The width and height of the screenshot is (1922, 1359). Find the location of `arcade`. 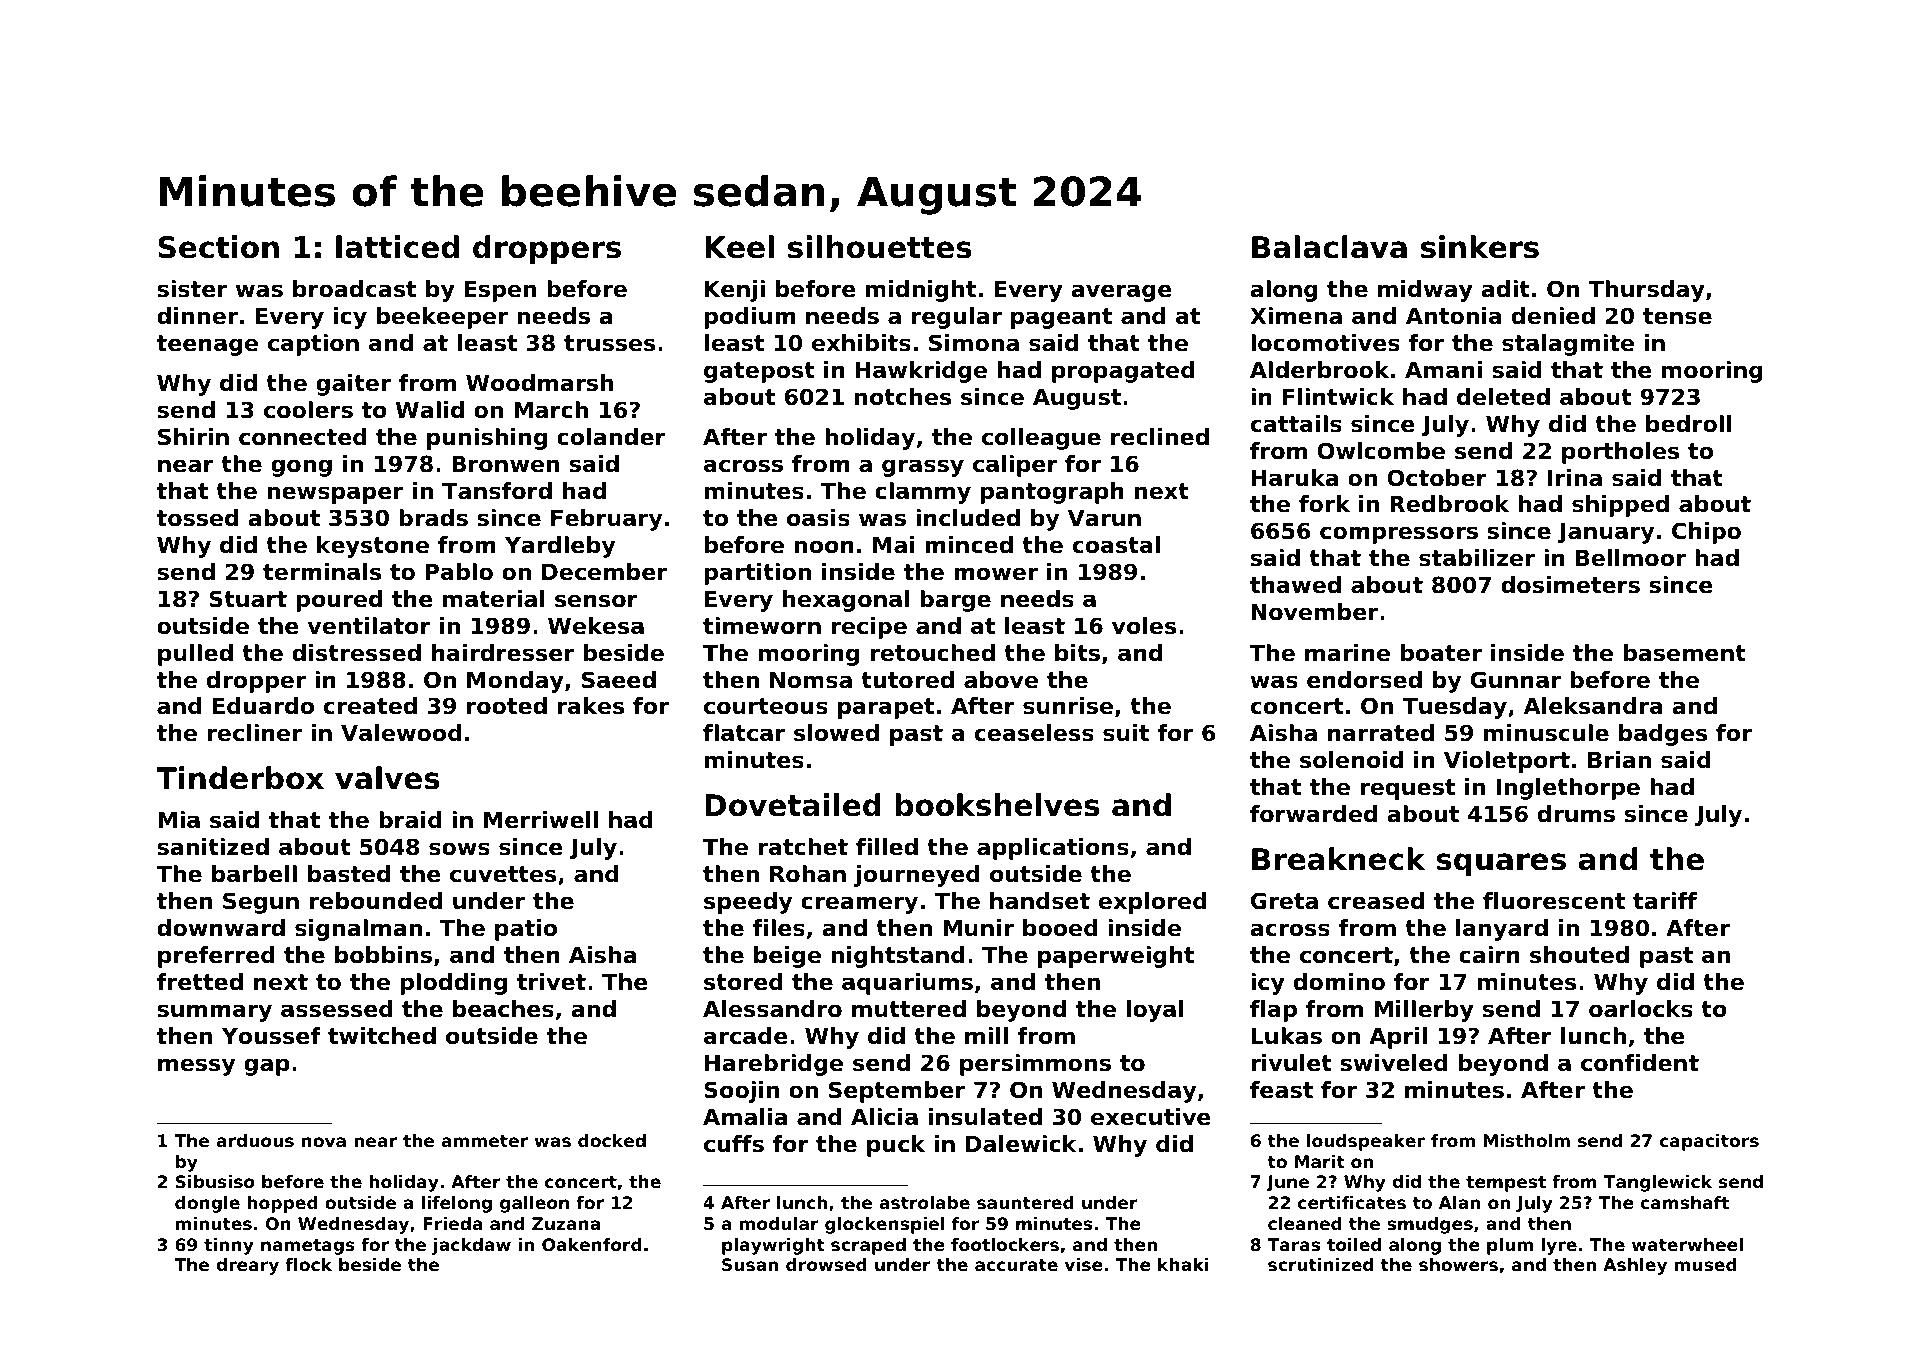

arcade is located at coordinates (746, 1036).
